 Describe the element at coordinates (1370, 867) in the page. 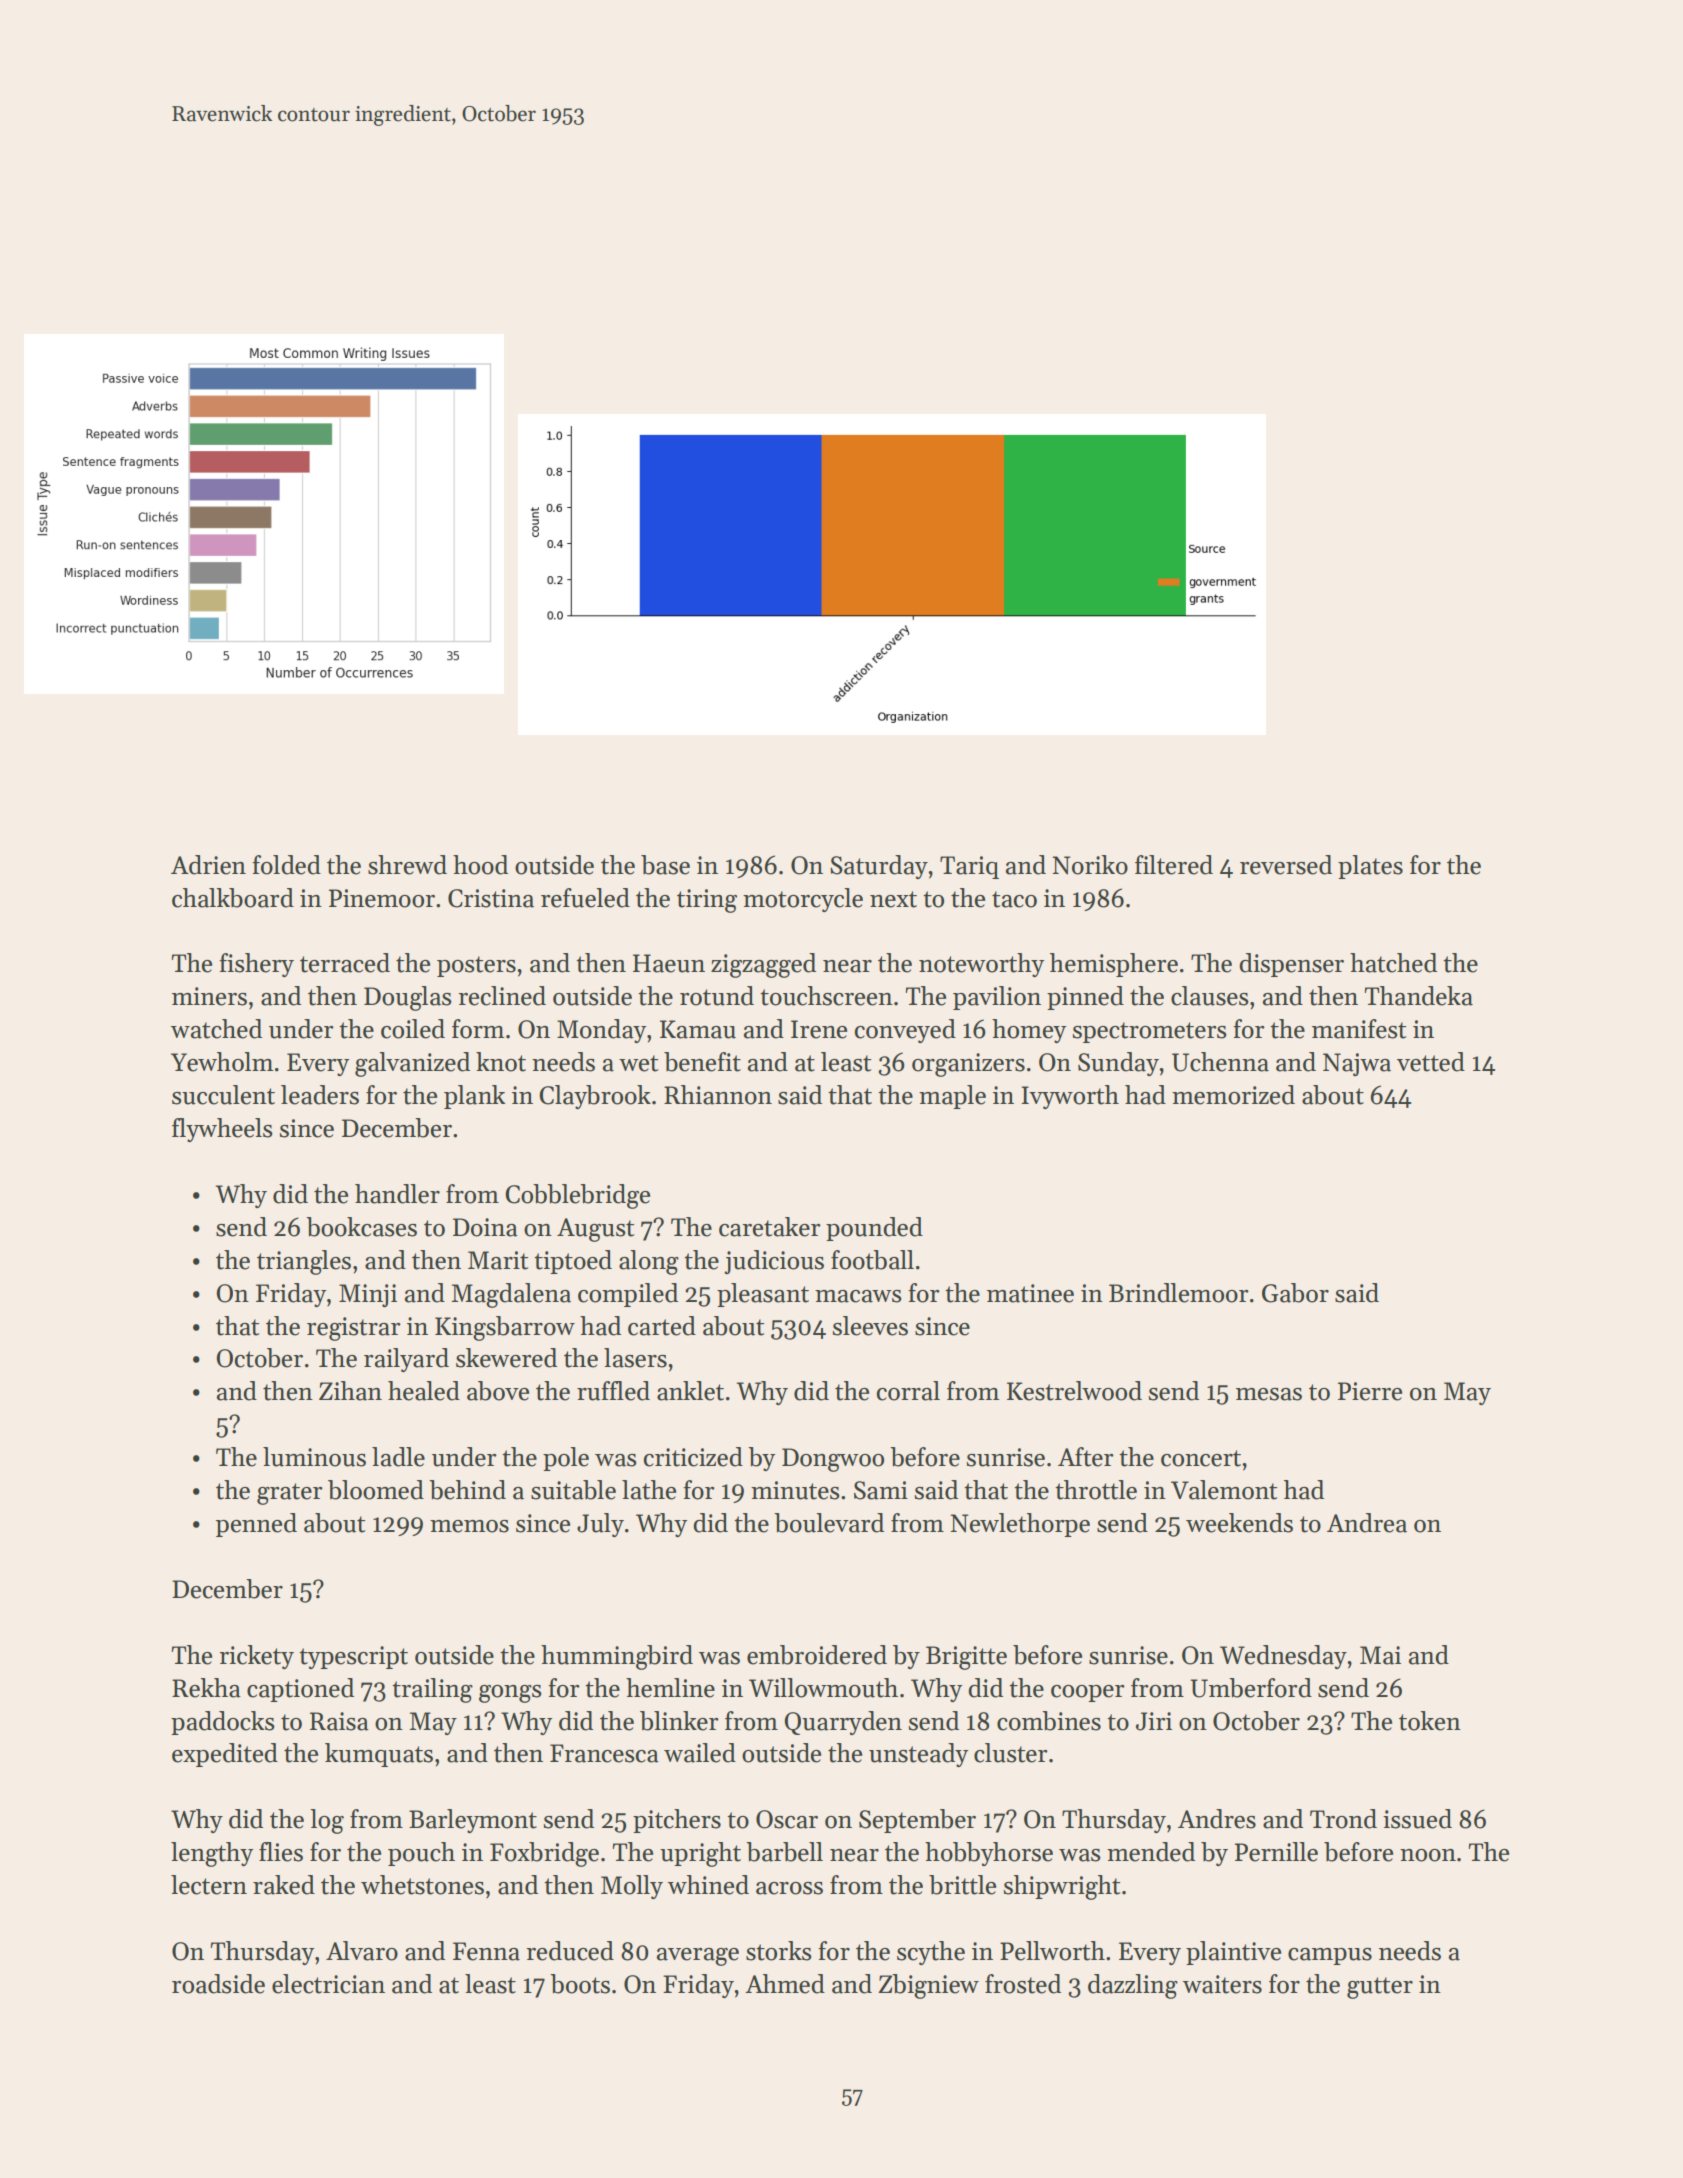

I see `plates` at that location.
